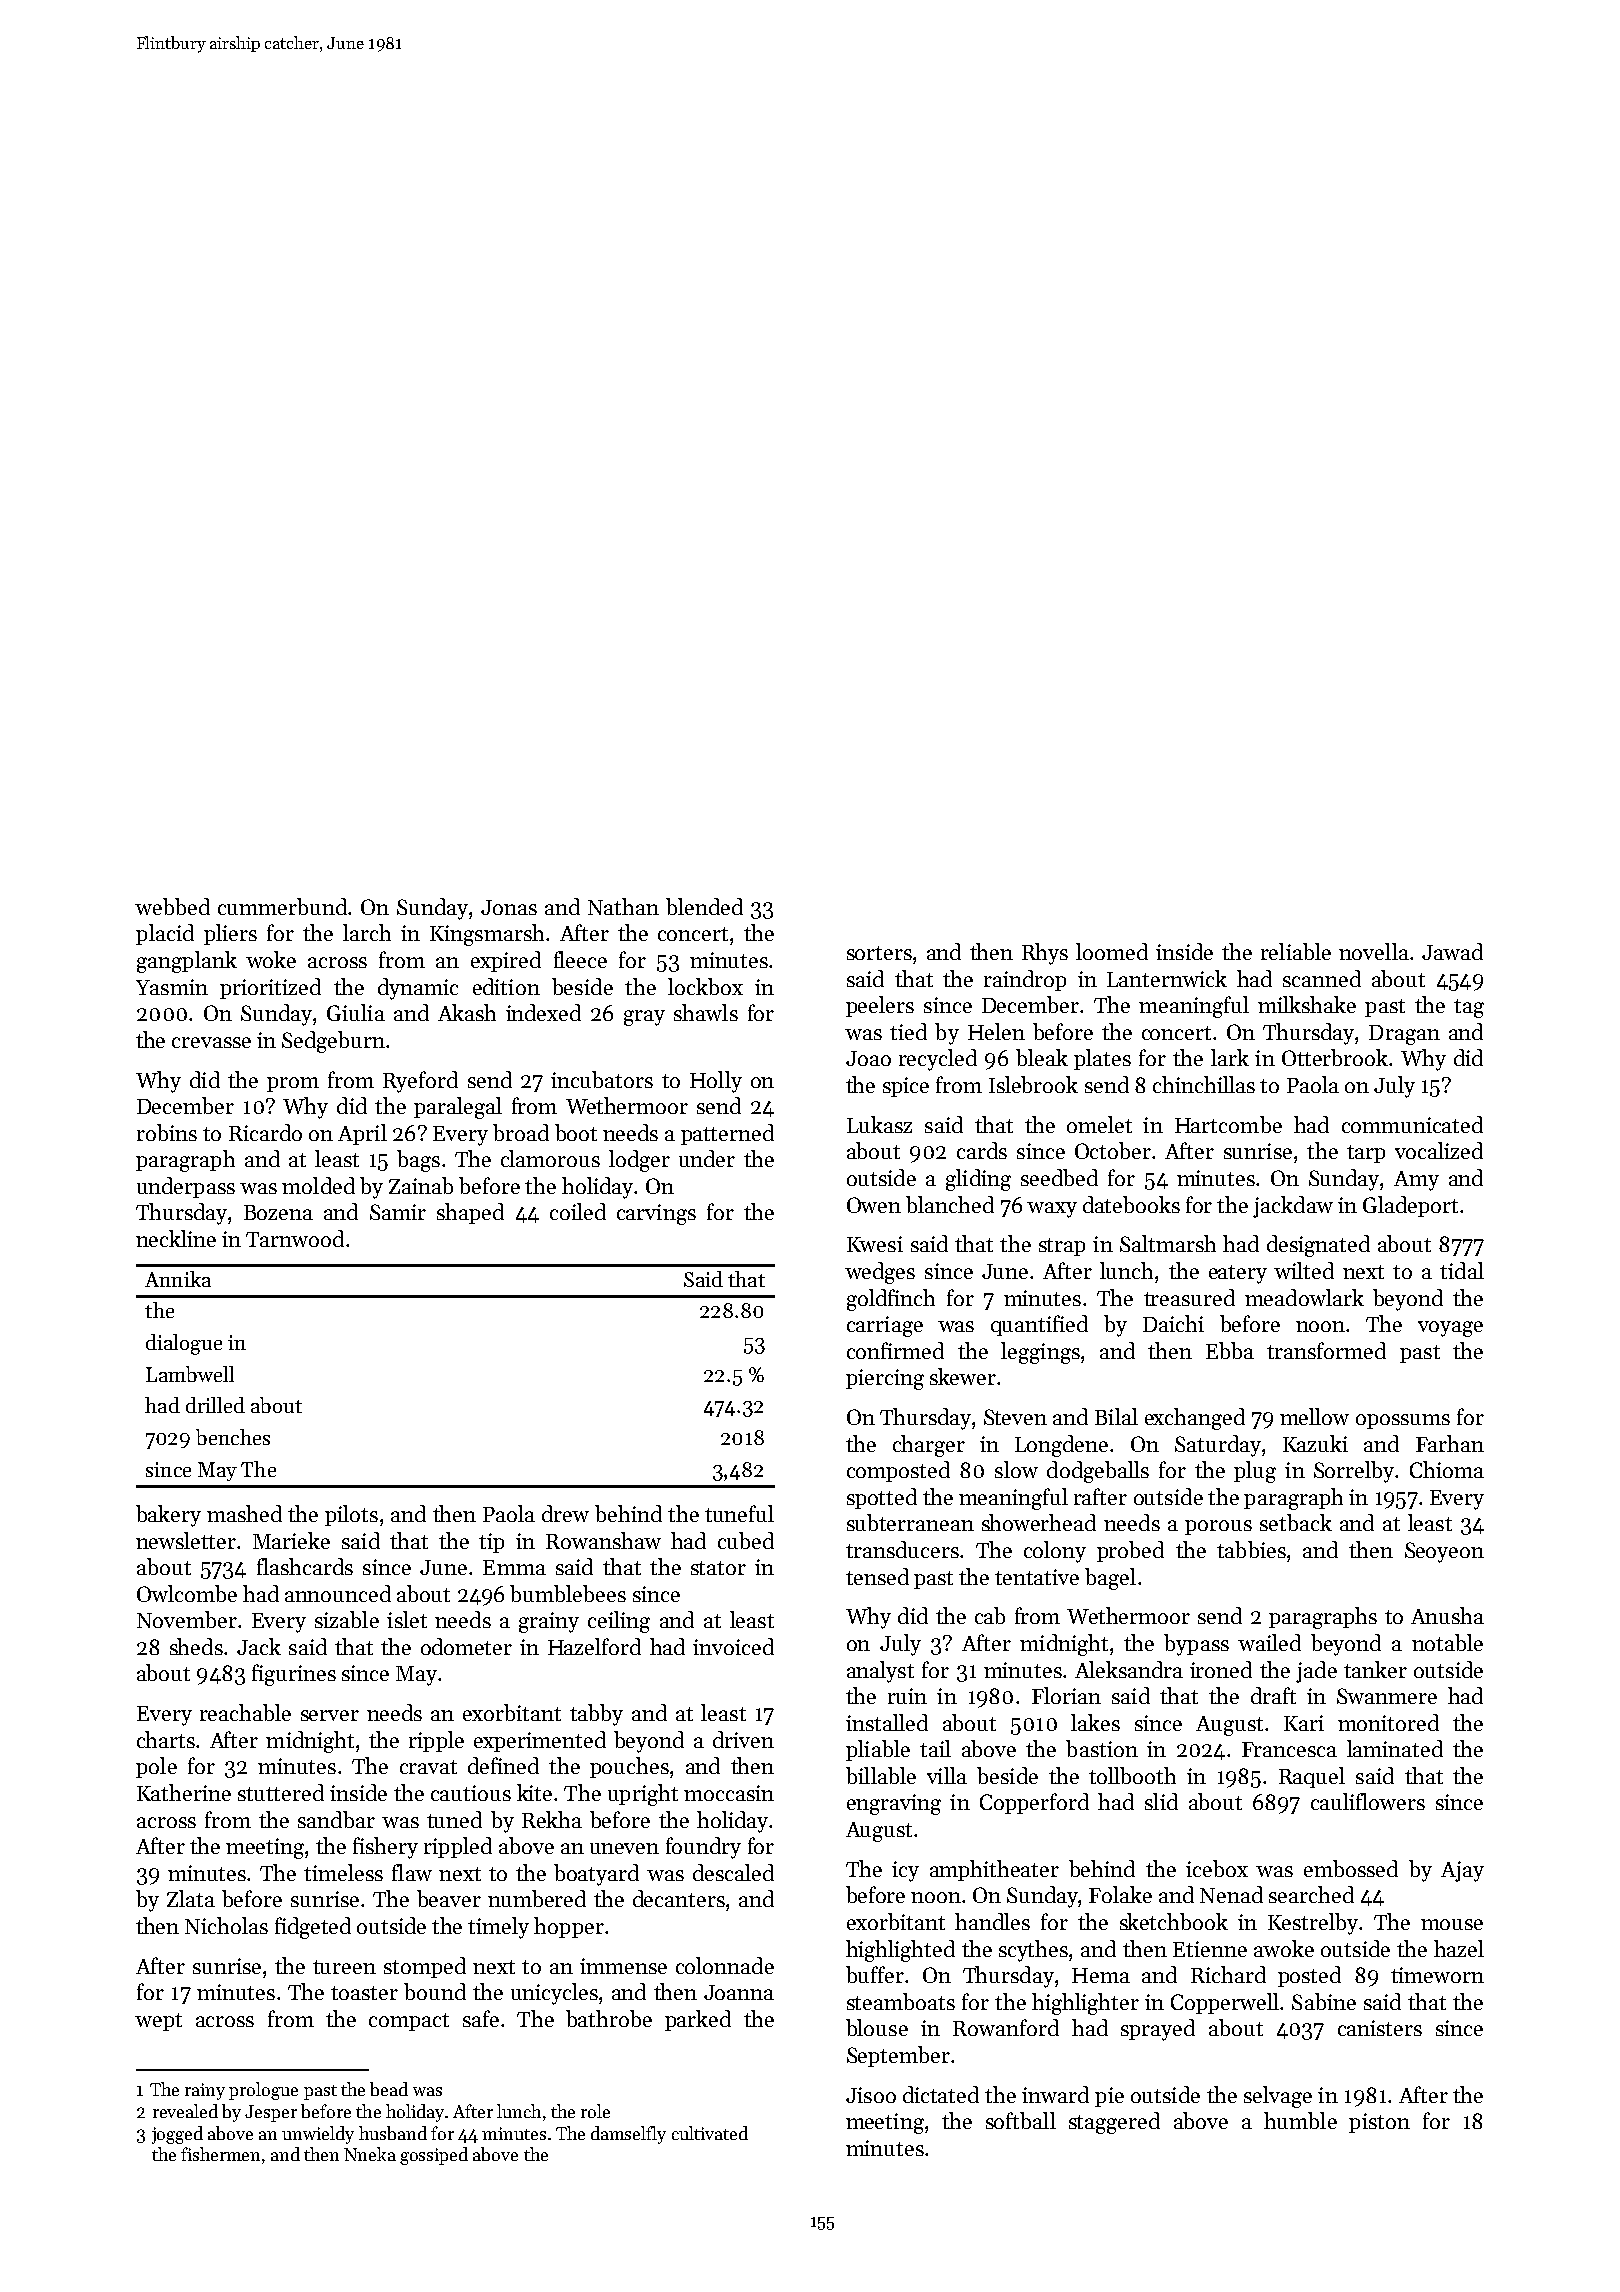 This screenshot has width=1620, height=2292. I want to click on fishermen, so click(220, 2154).
